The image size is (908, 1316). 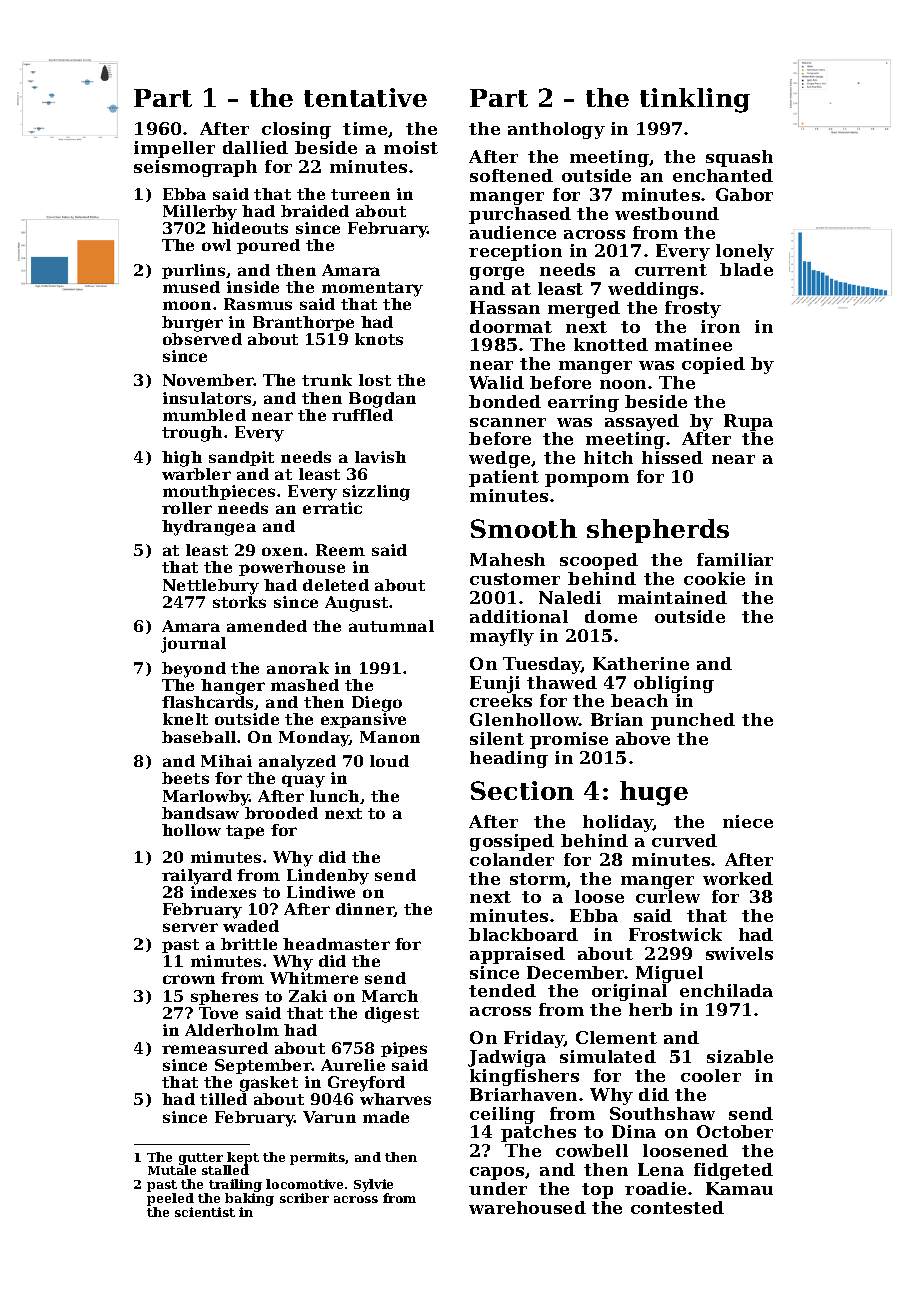 What do you see at coordinates (380, 457) in the page?
I see `lavish` at bounding box center [380, 457].
